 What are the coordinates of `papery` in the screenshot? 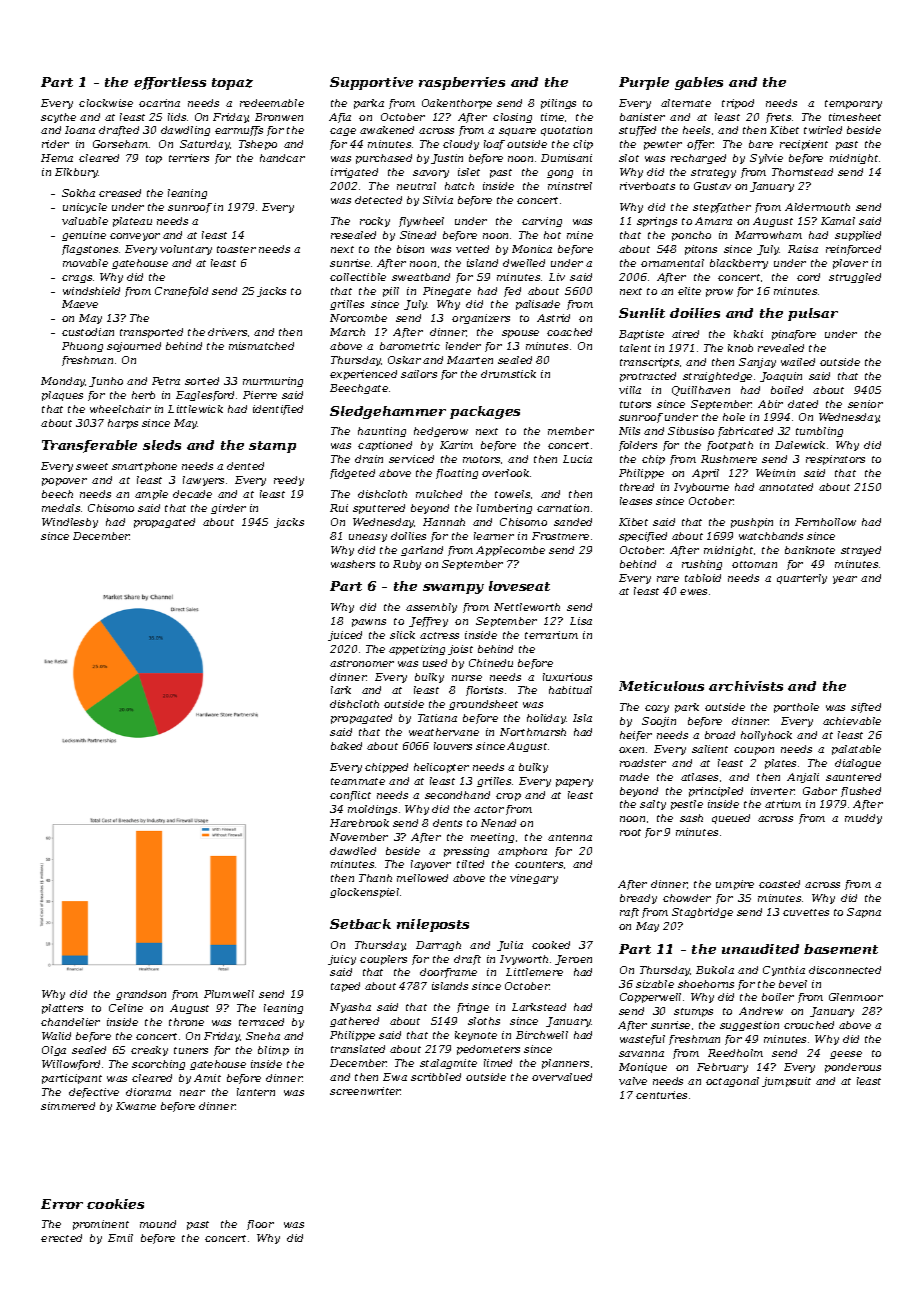 It's located at (574, 783).
